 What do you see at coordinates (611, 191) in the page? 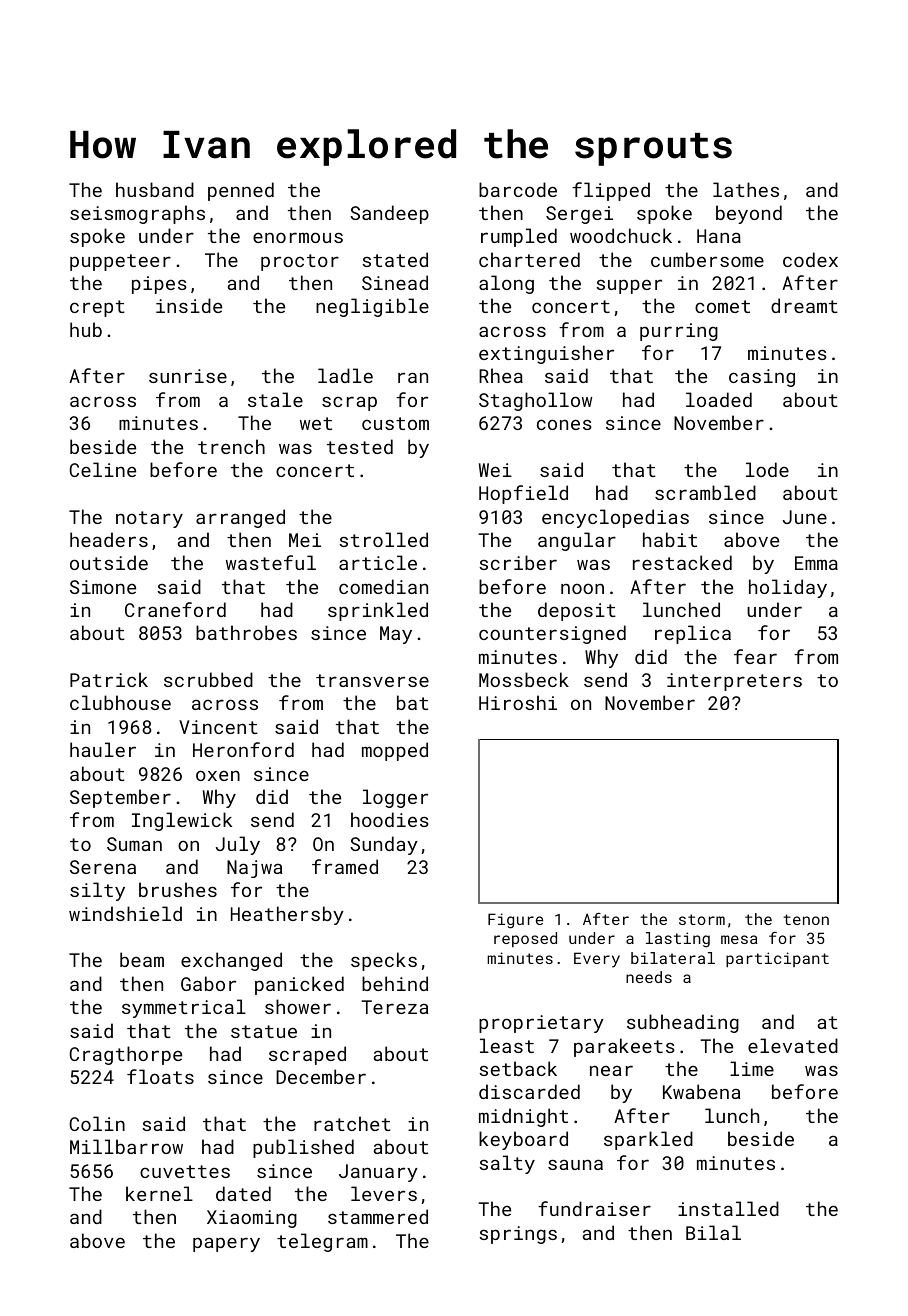
I see `flipped` at bounding box center [611, 191].
